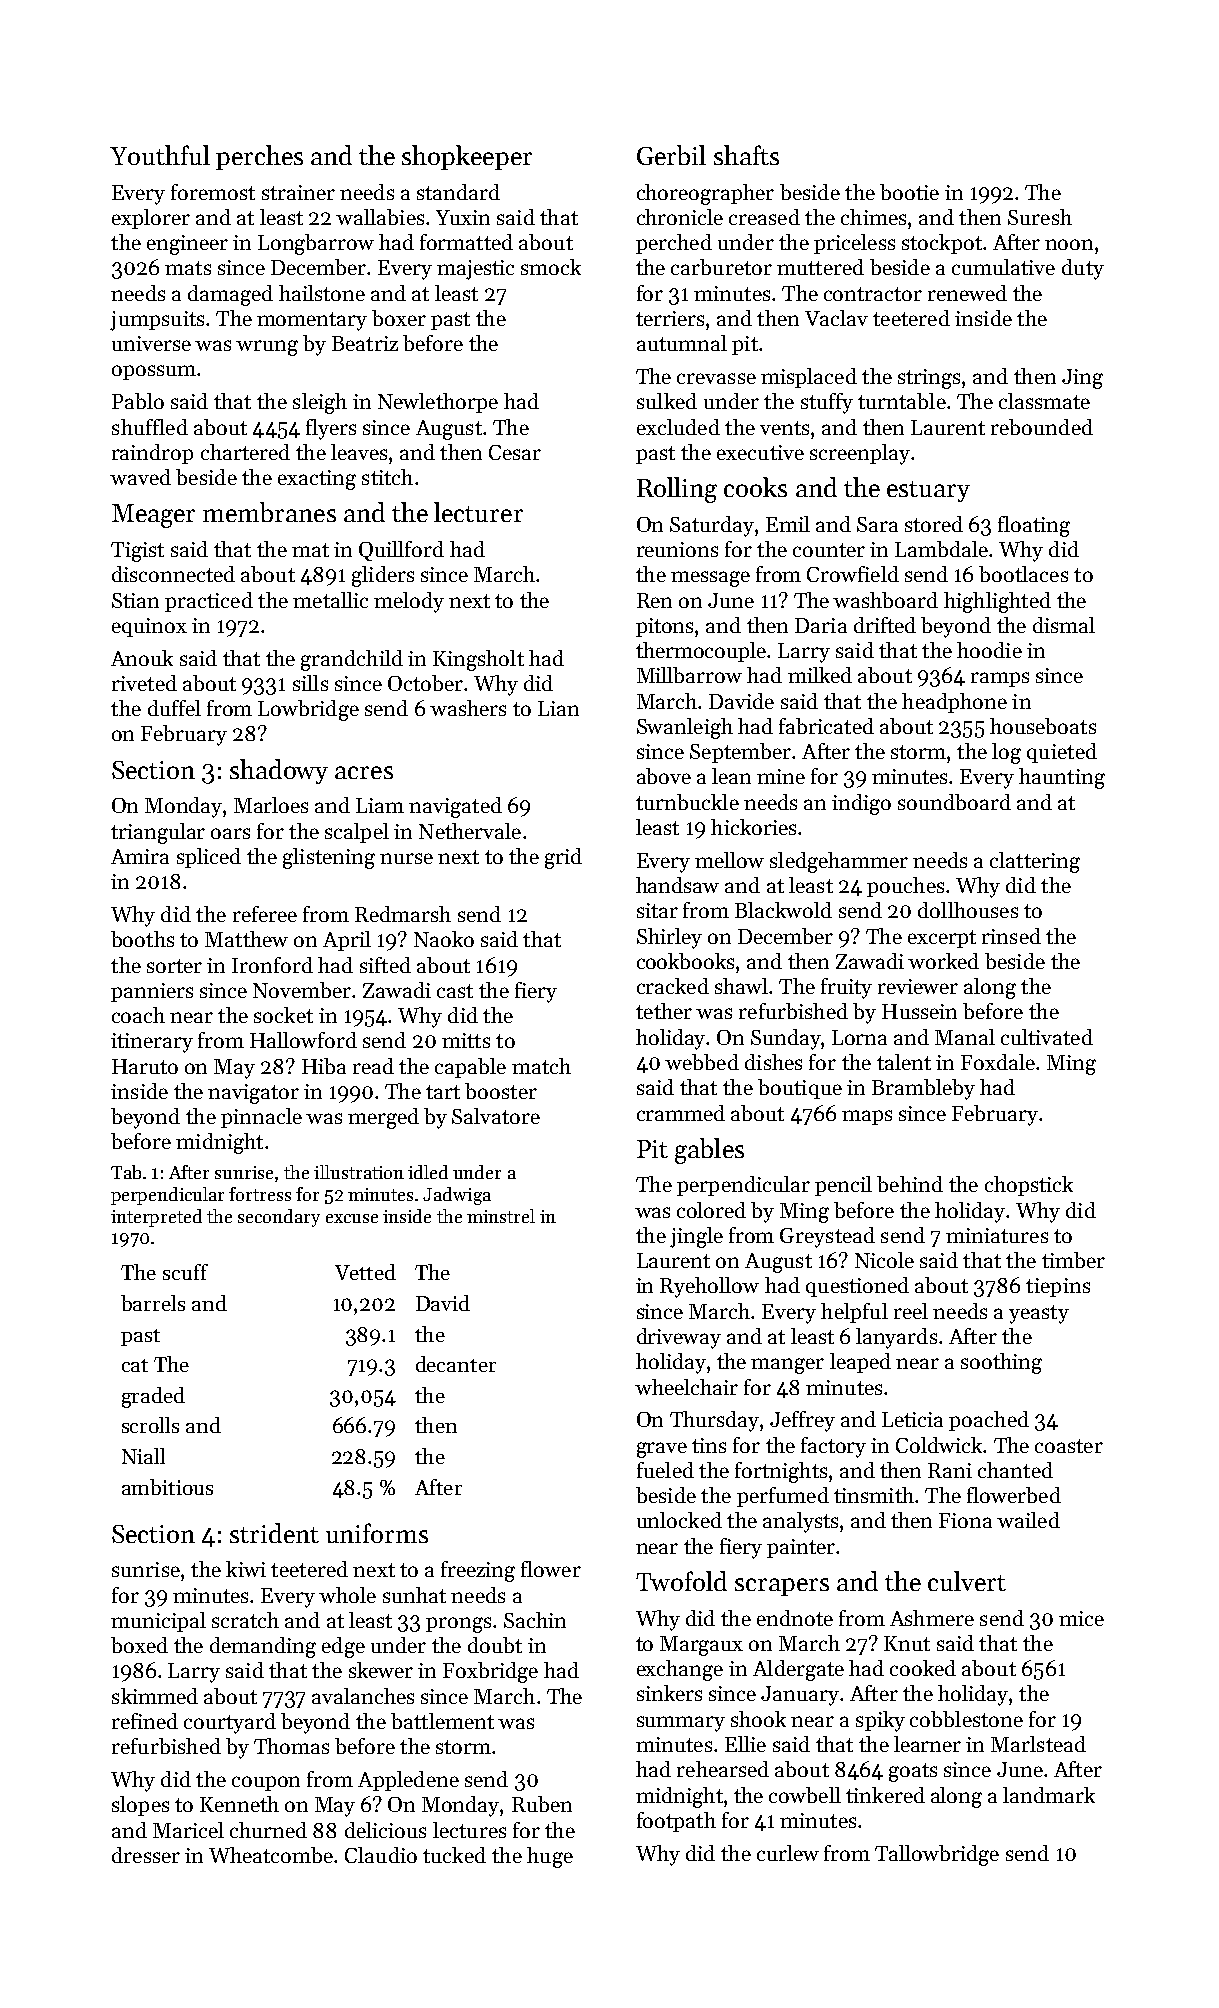 This page has height=2008, width=1219. I want to click on Niall, so click(143, 1456).
